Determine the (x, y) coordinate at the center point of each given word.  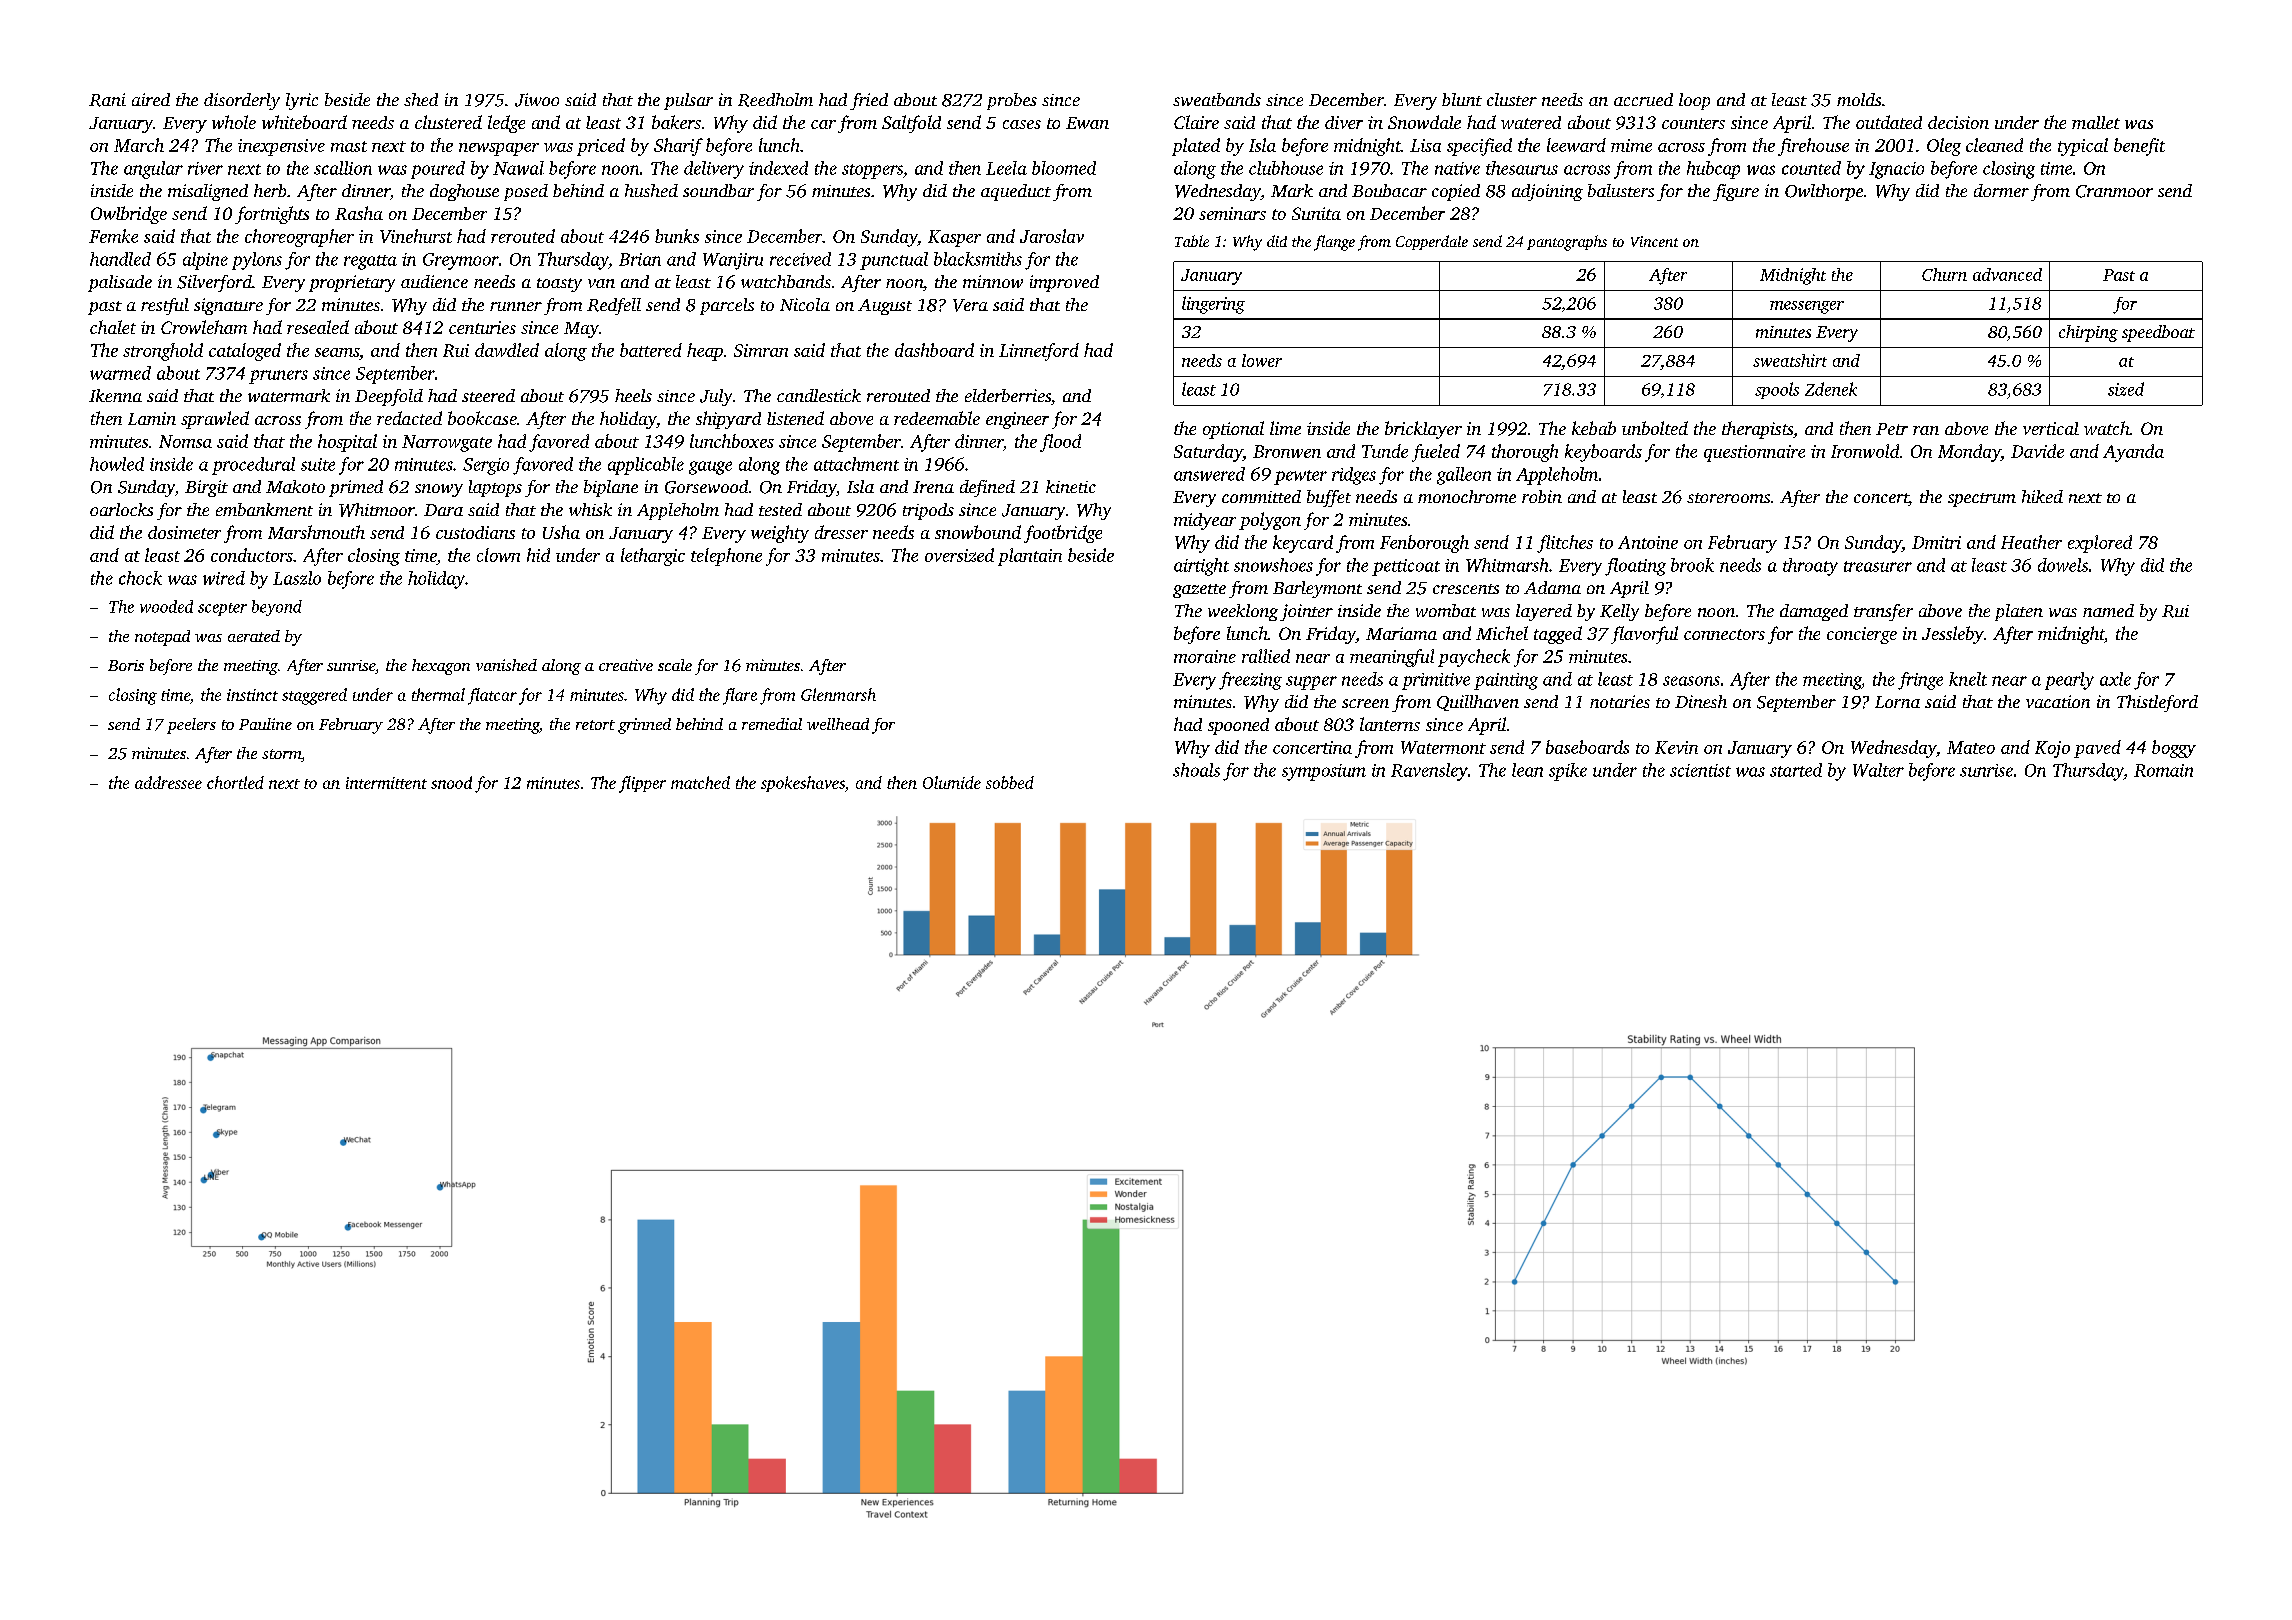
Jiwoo (537, 100)
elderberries (1008, 395)
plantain (1030, 557)
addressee (168, 782)
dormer (2001, 190)
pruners (278, 377)
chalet (113, 327)
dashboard (934, 350)
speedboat (2158, 333)
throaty (1810, 567)
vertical (2051, 428)
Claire (1196, 122)
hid (538, 555)
